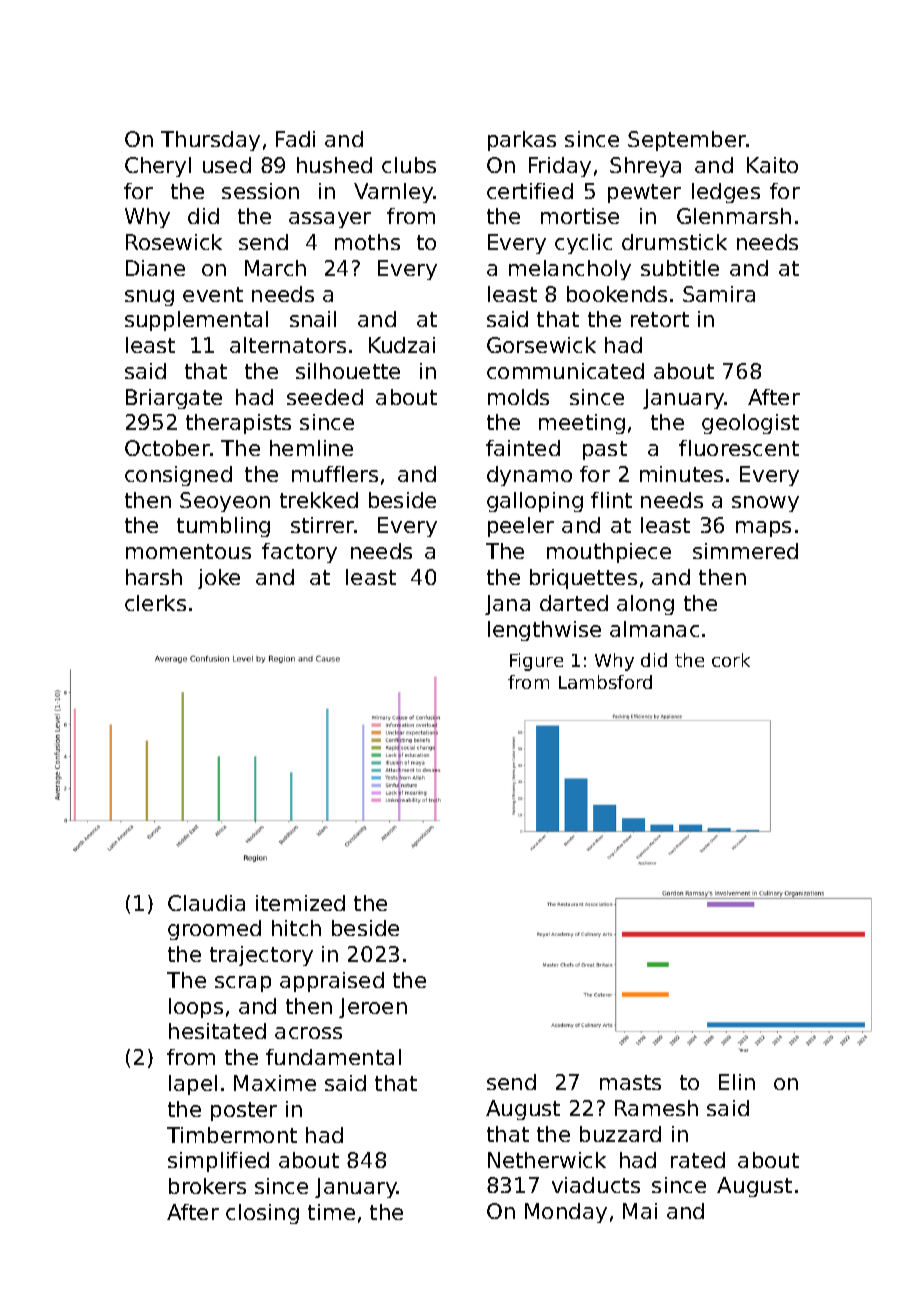 This screenshot has height=1311, width=924. Describe the element at coordinates (731, 660) in the screenshot. I see `cork` at that location.
